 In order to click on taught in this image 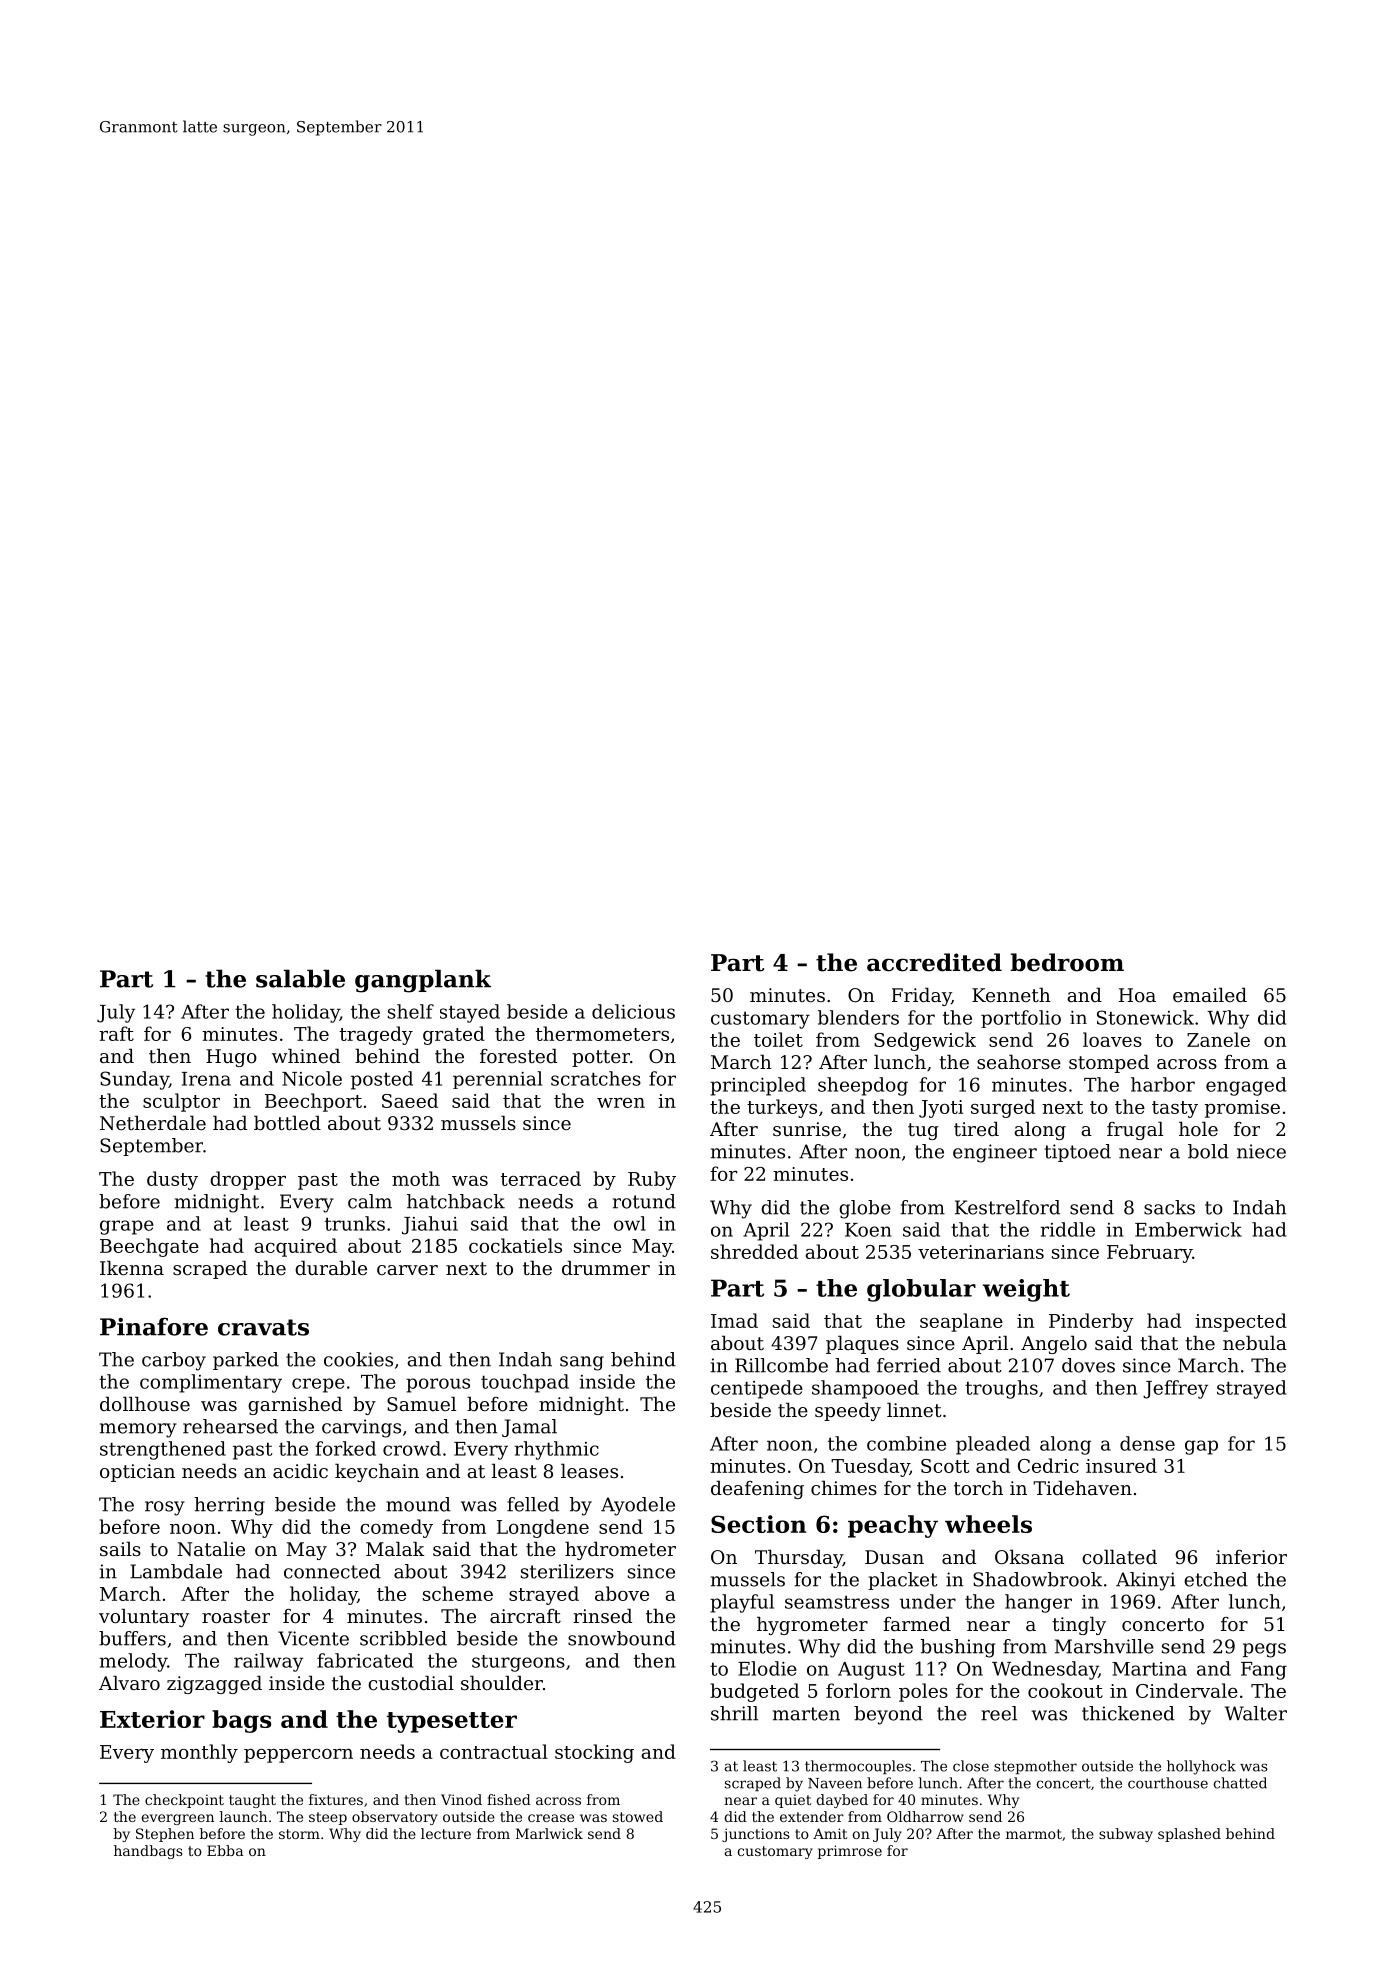, I will do `click(252, 1801)`.
